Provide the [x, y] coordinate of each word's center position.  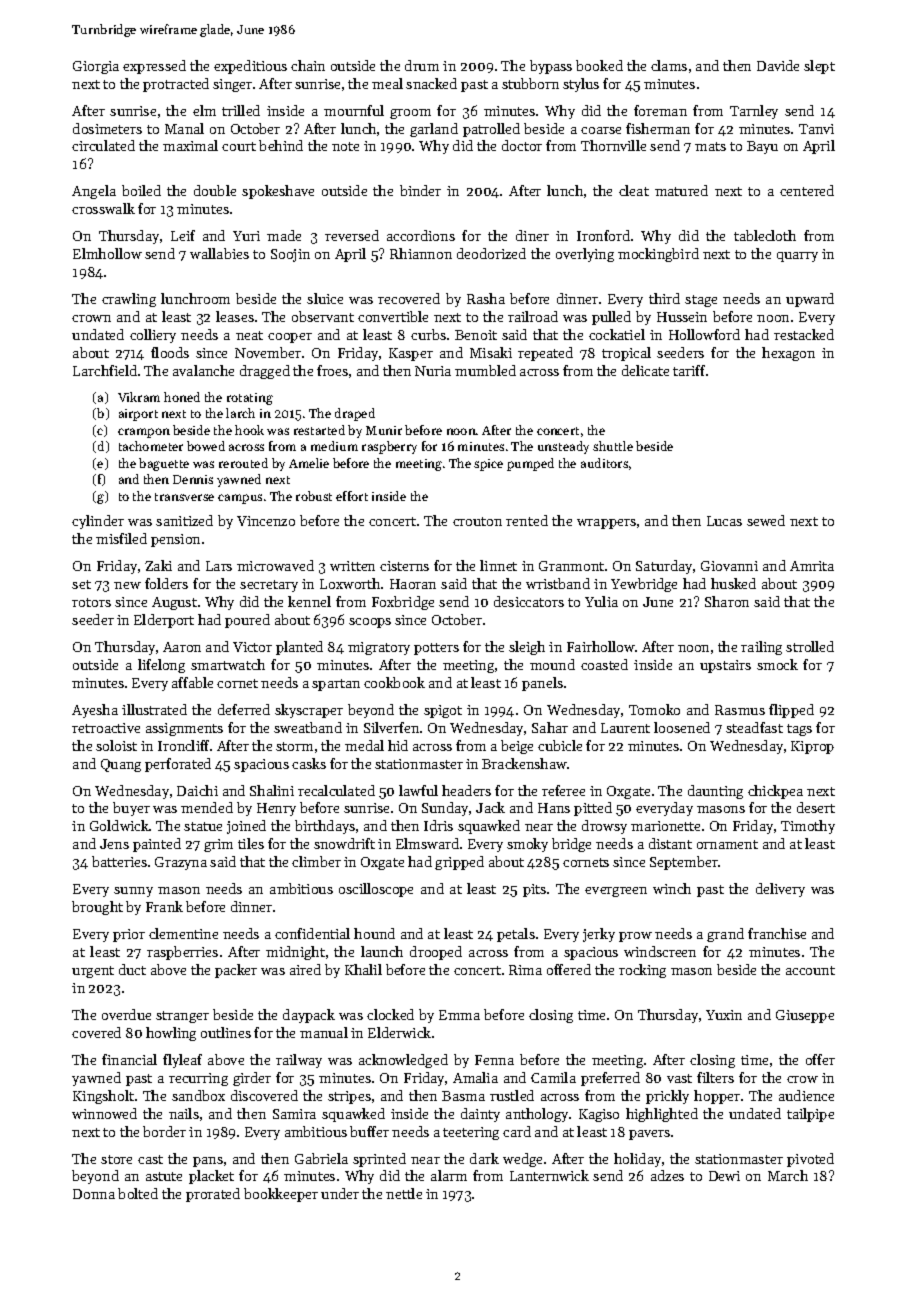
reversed [352, 235]
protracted [176, 85]
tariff [689, 370]
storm [294, 746]
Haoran [413, 584]
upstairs [725, 666]
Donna [94, 1194]
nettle [404, 1193]
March [788, 1175]
